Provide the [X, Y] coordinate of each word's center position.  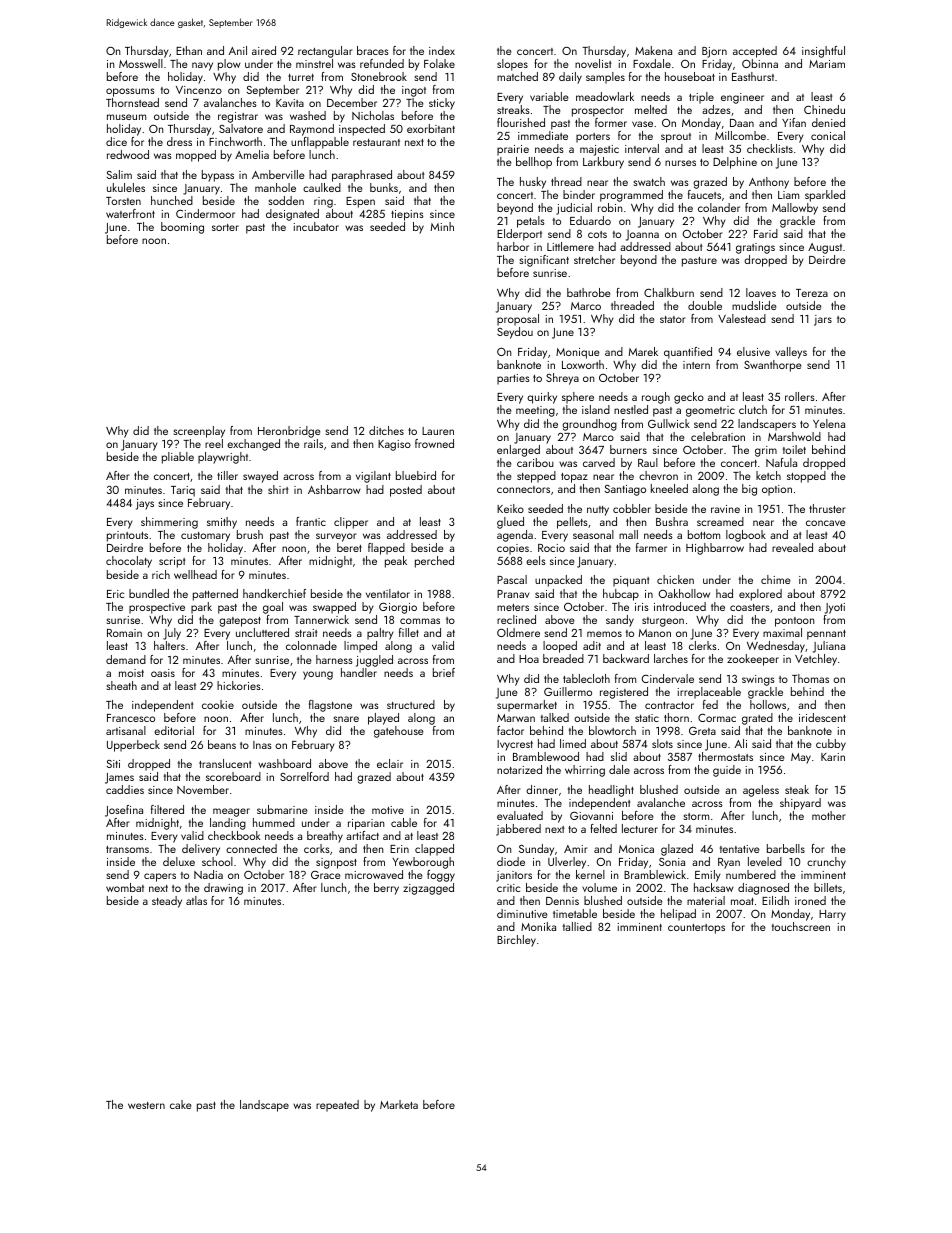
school [217, 861]
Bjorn [714, 52]
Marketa [399, 1104]
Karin [833, 757]
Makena [653, 50]
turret [301, 77]
